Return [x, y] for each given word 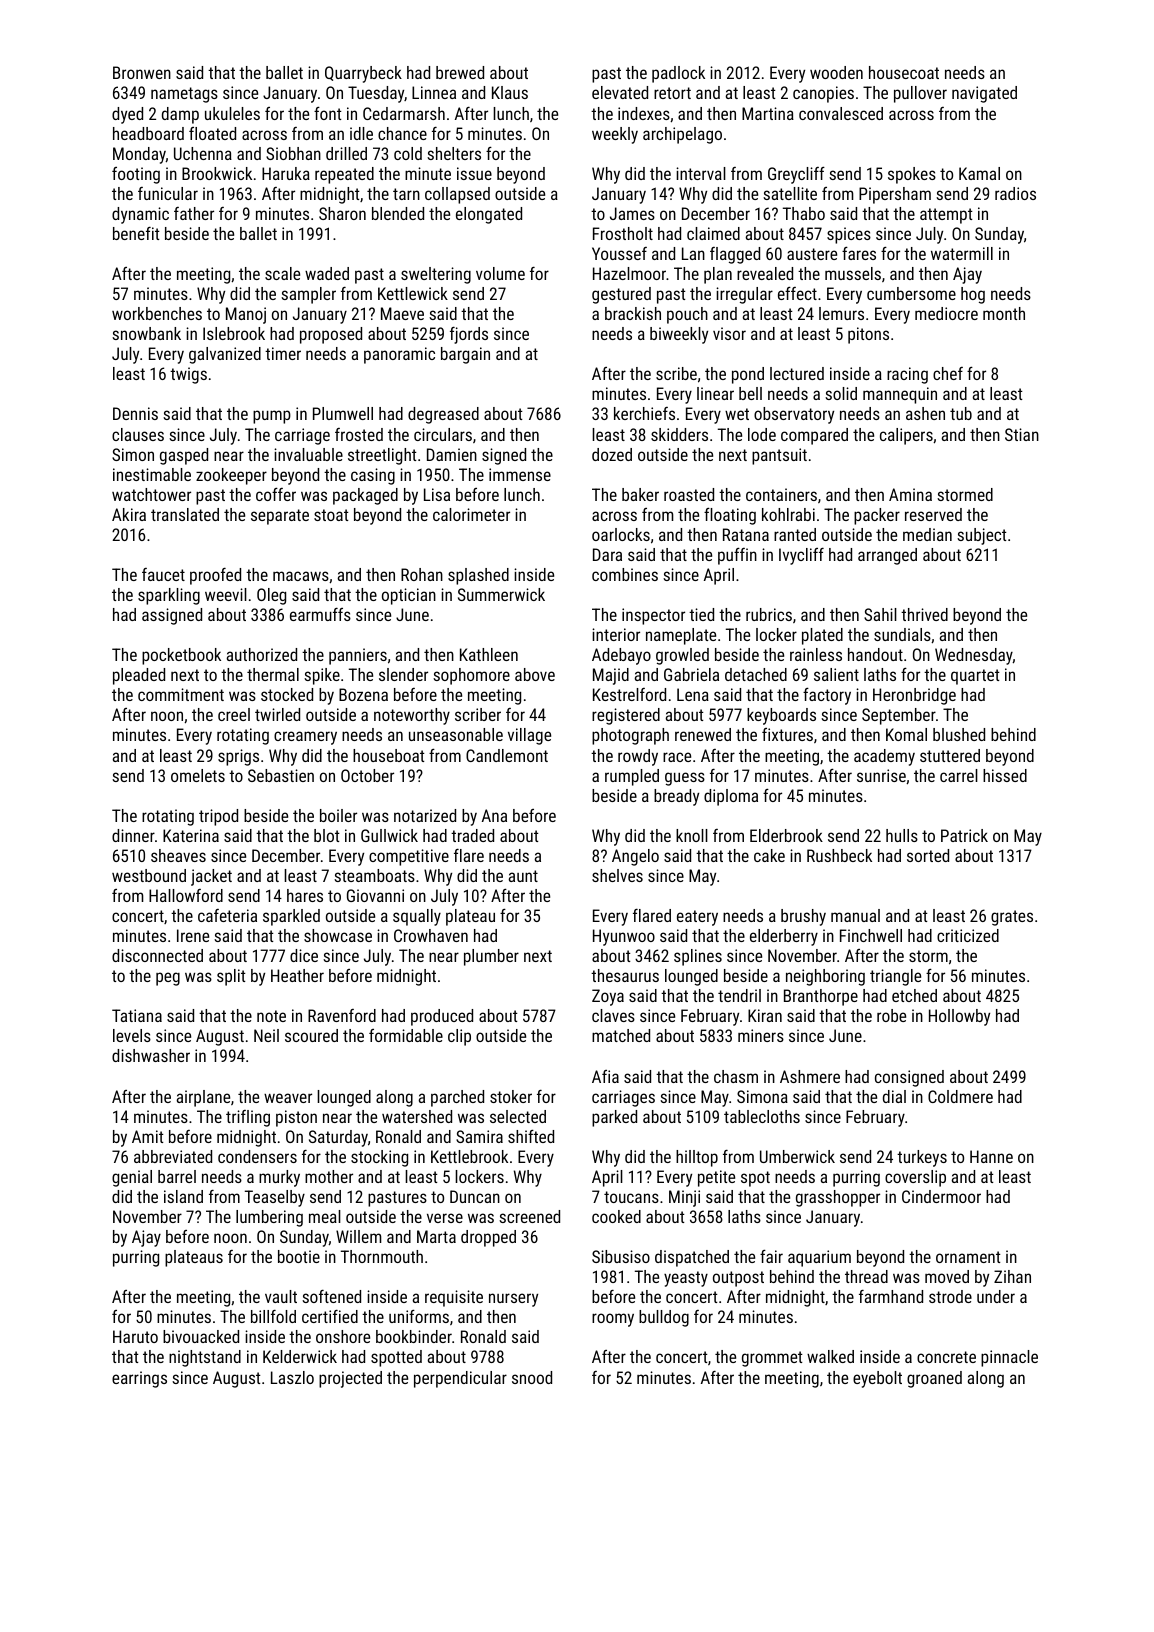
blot [327, 835]
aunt [523, 876]
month [1004, 313]
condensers [257, 1156]
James [632, 213]
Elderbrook [786, 835]
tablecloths [762, 1116]
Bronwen [142, 72]
